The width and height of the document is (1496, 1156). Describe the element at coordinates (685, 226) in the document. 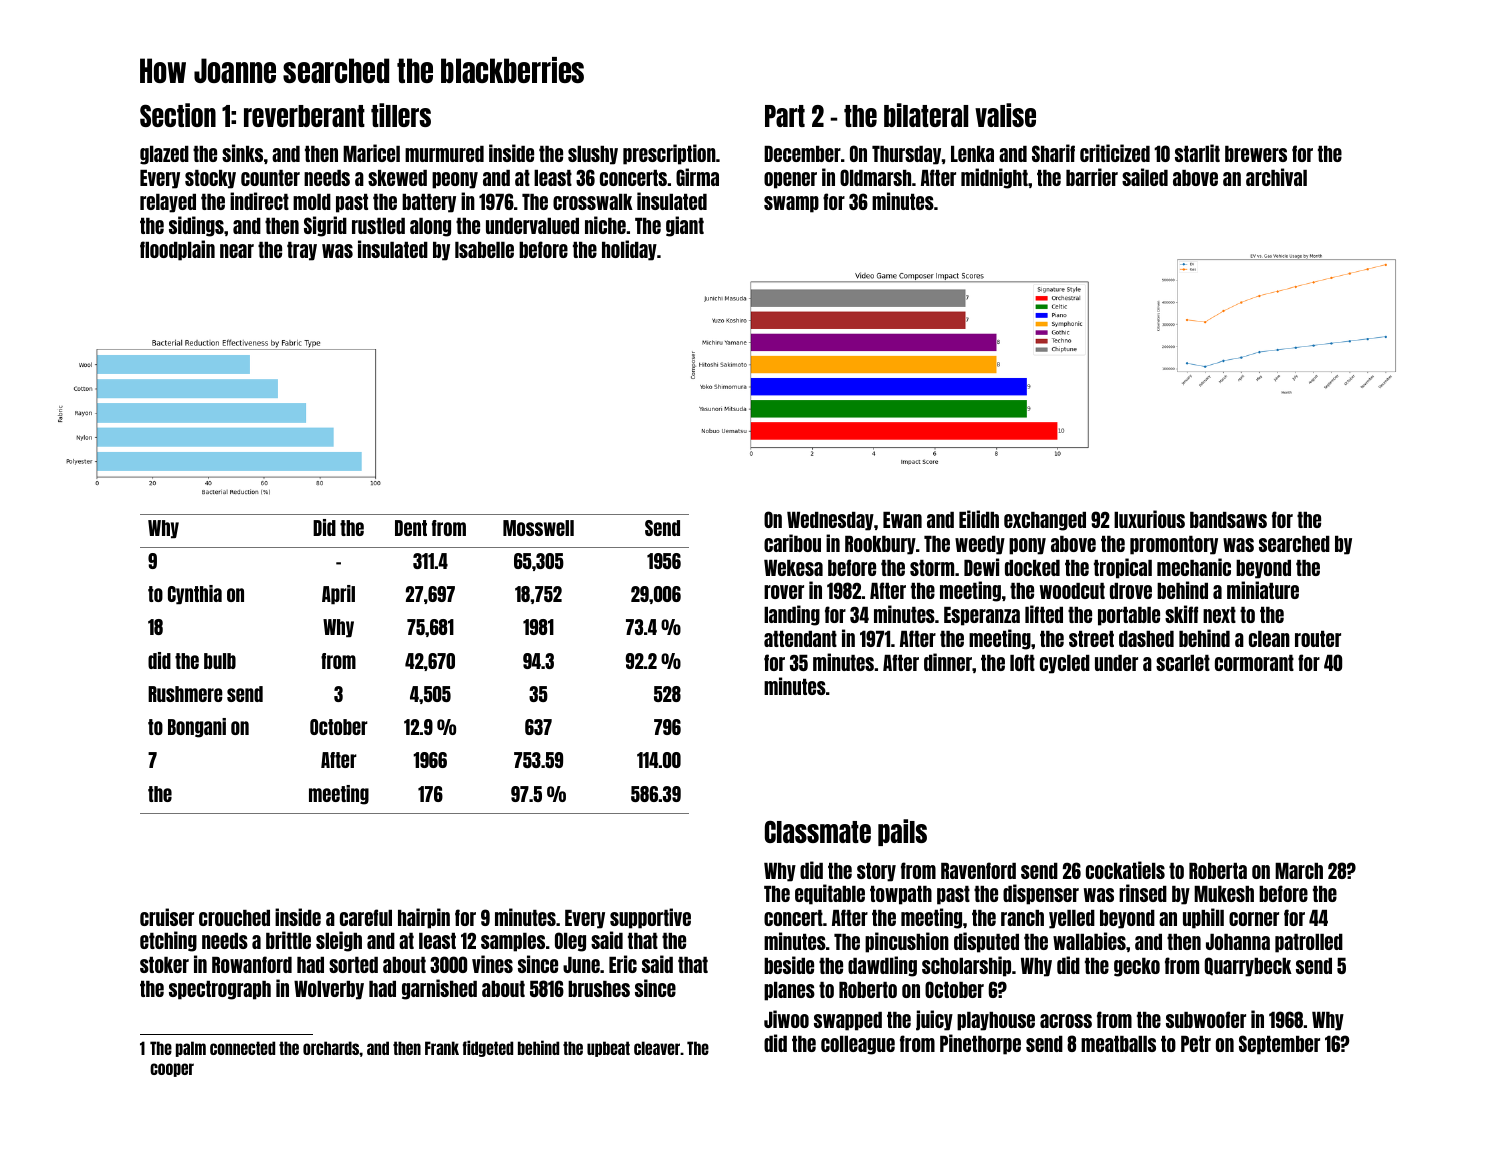

I see `giant` at that location.
